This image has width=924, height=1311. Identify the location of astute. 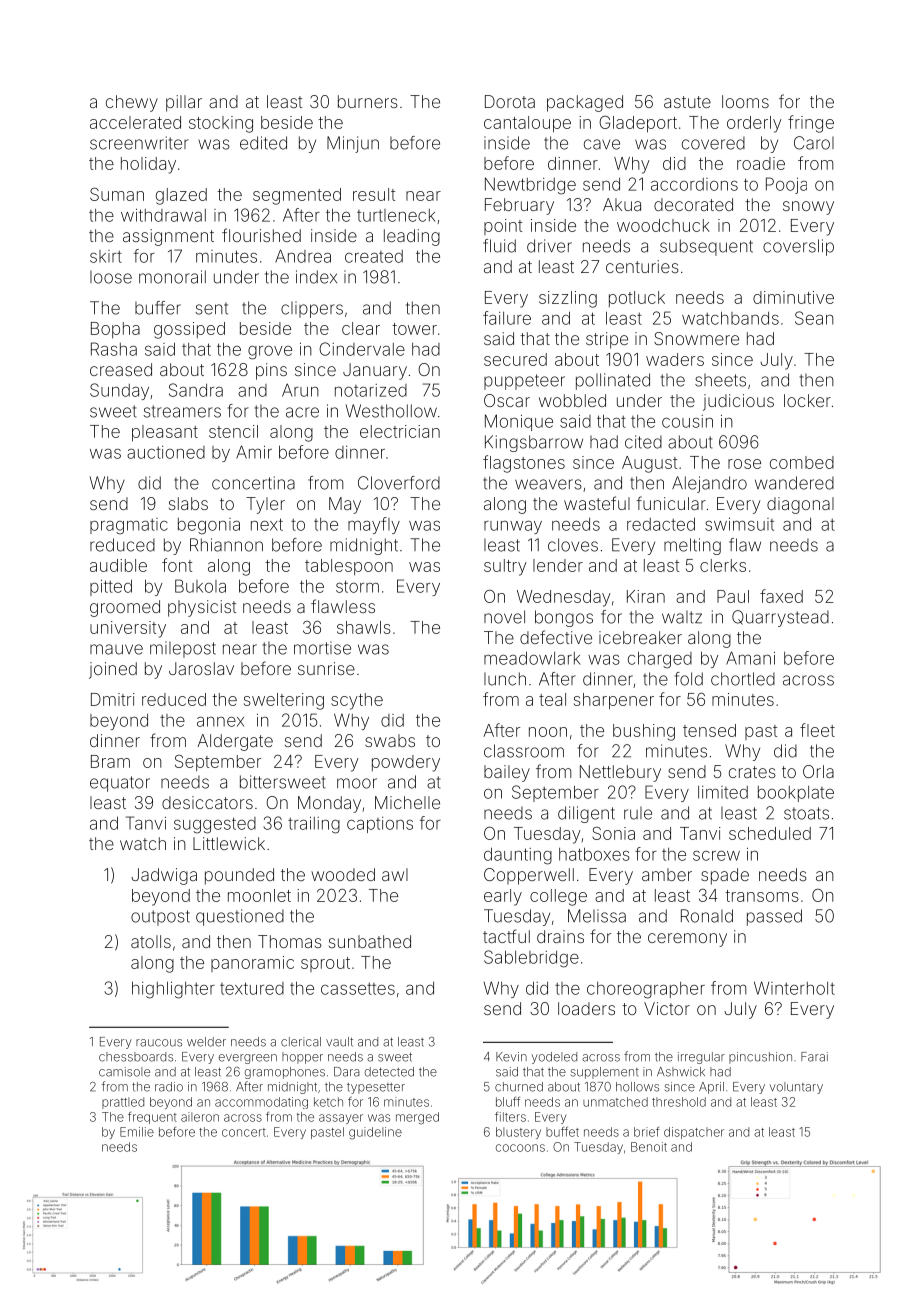
(687, 102).
